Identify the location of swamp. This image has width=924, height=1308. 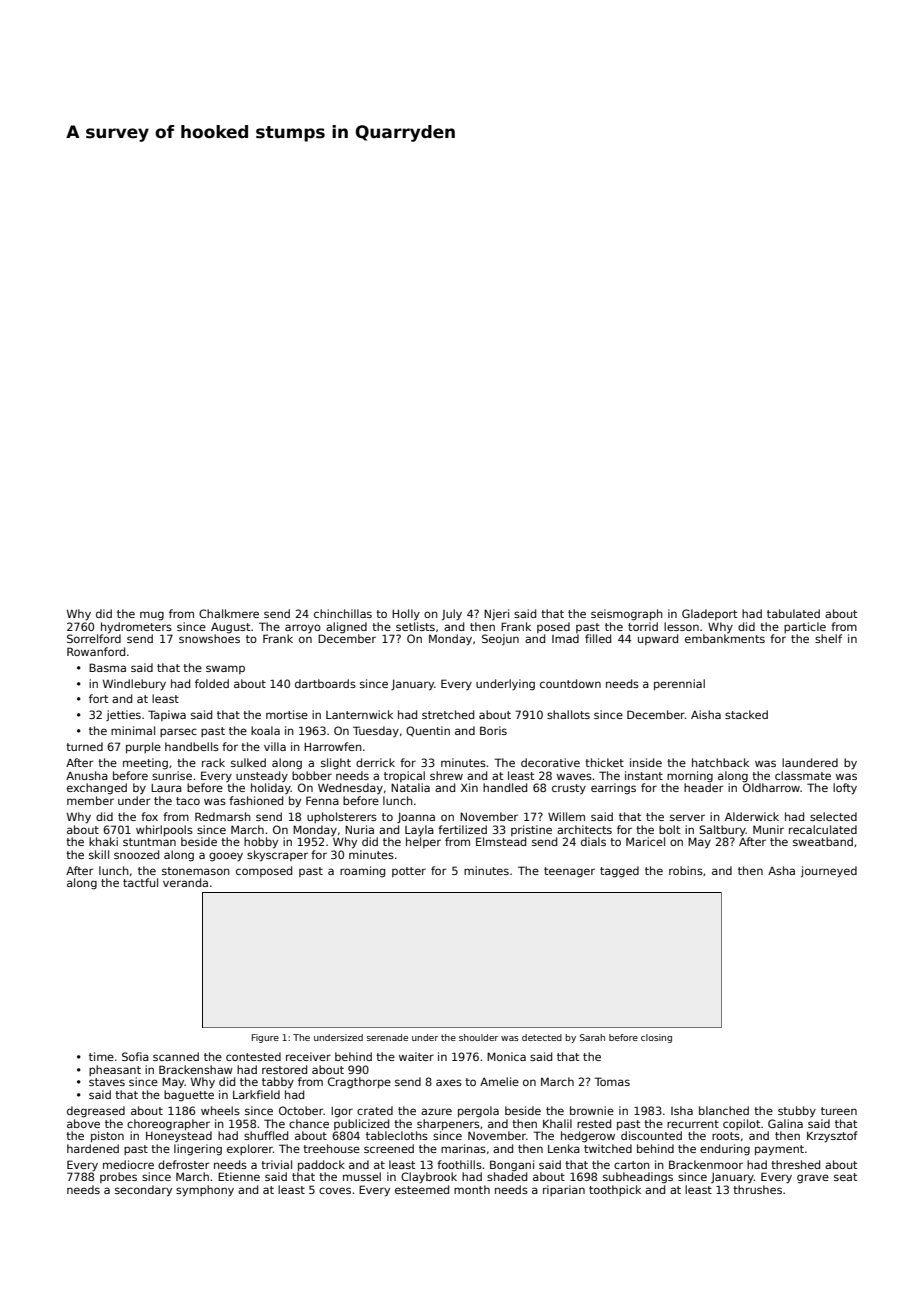
(225, 669).
